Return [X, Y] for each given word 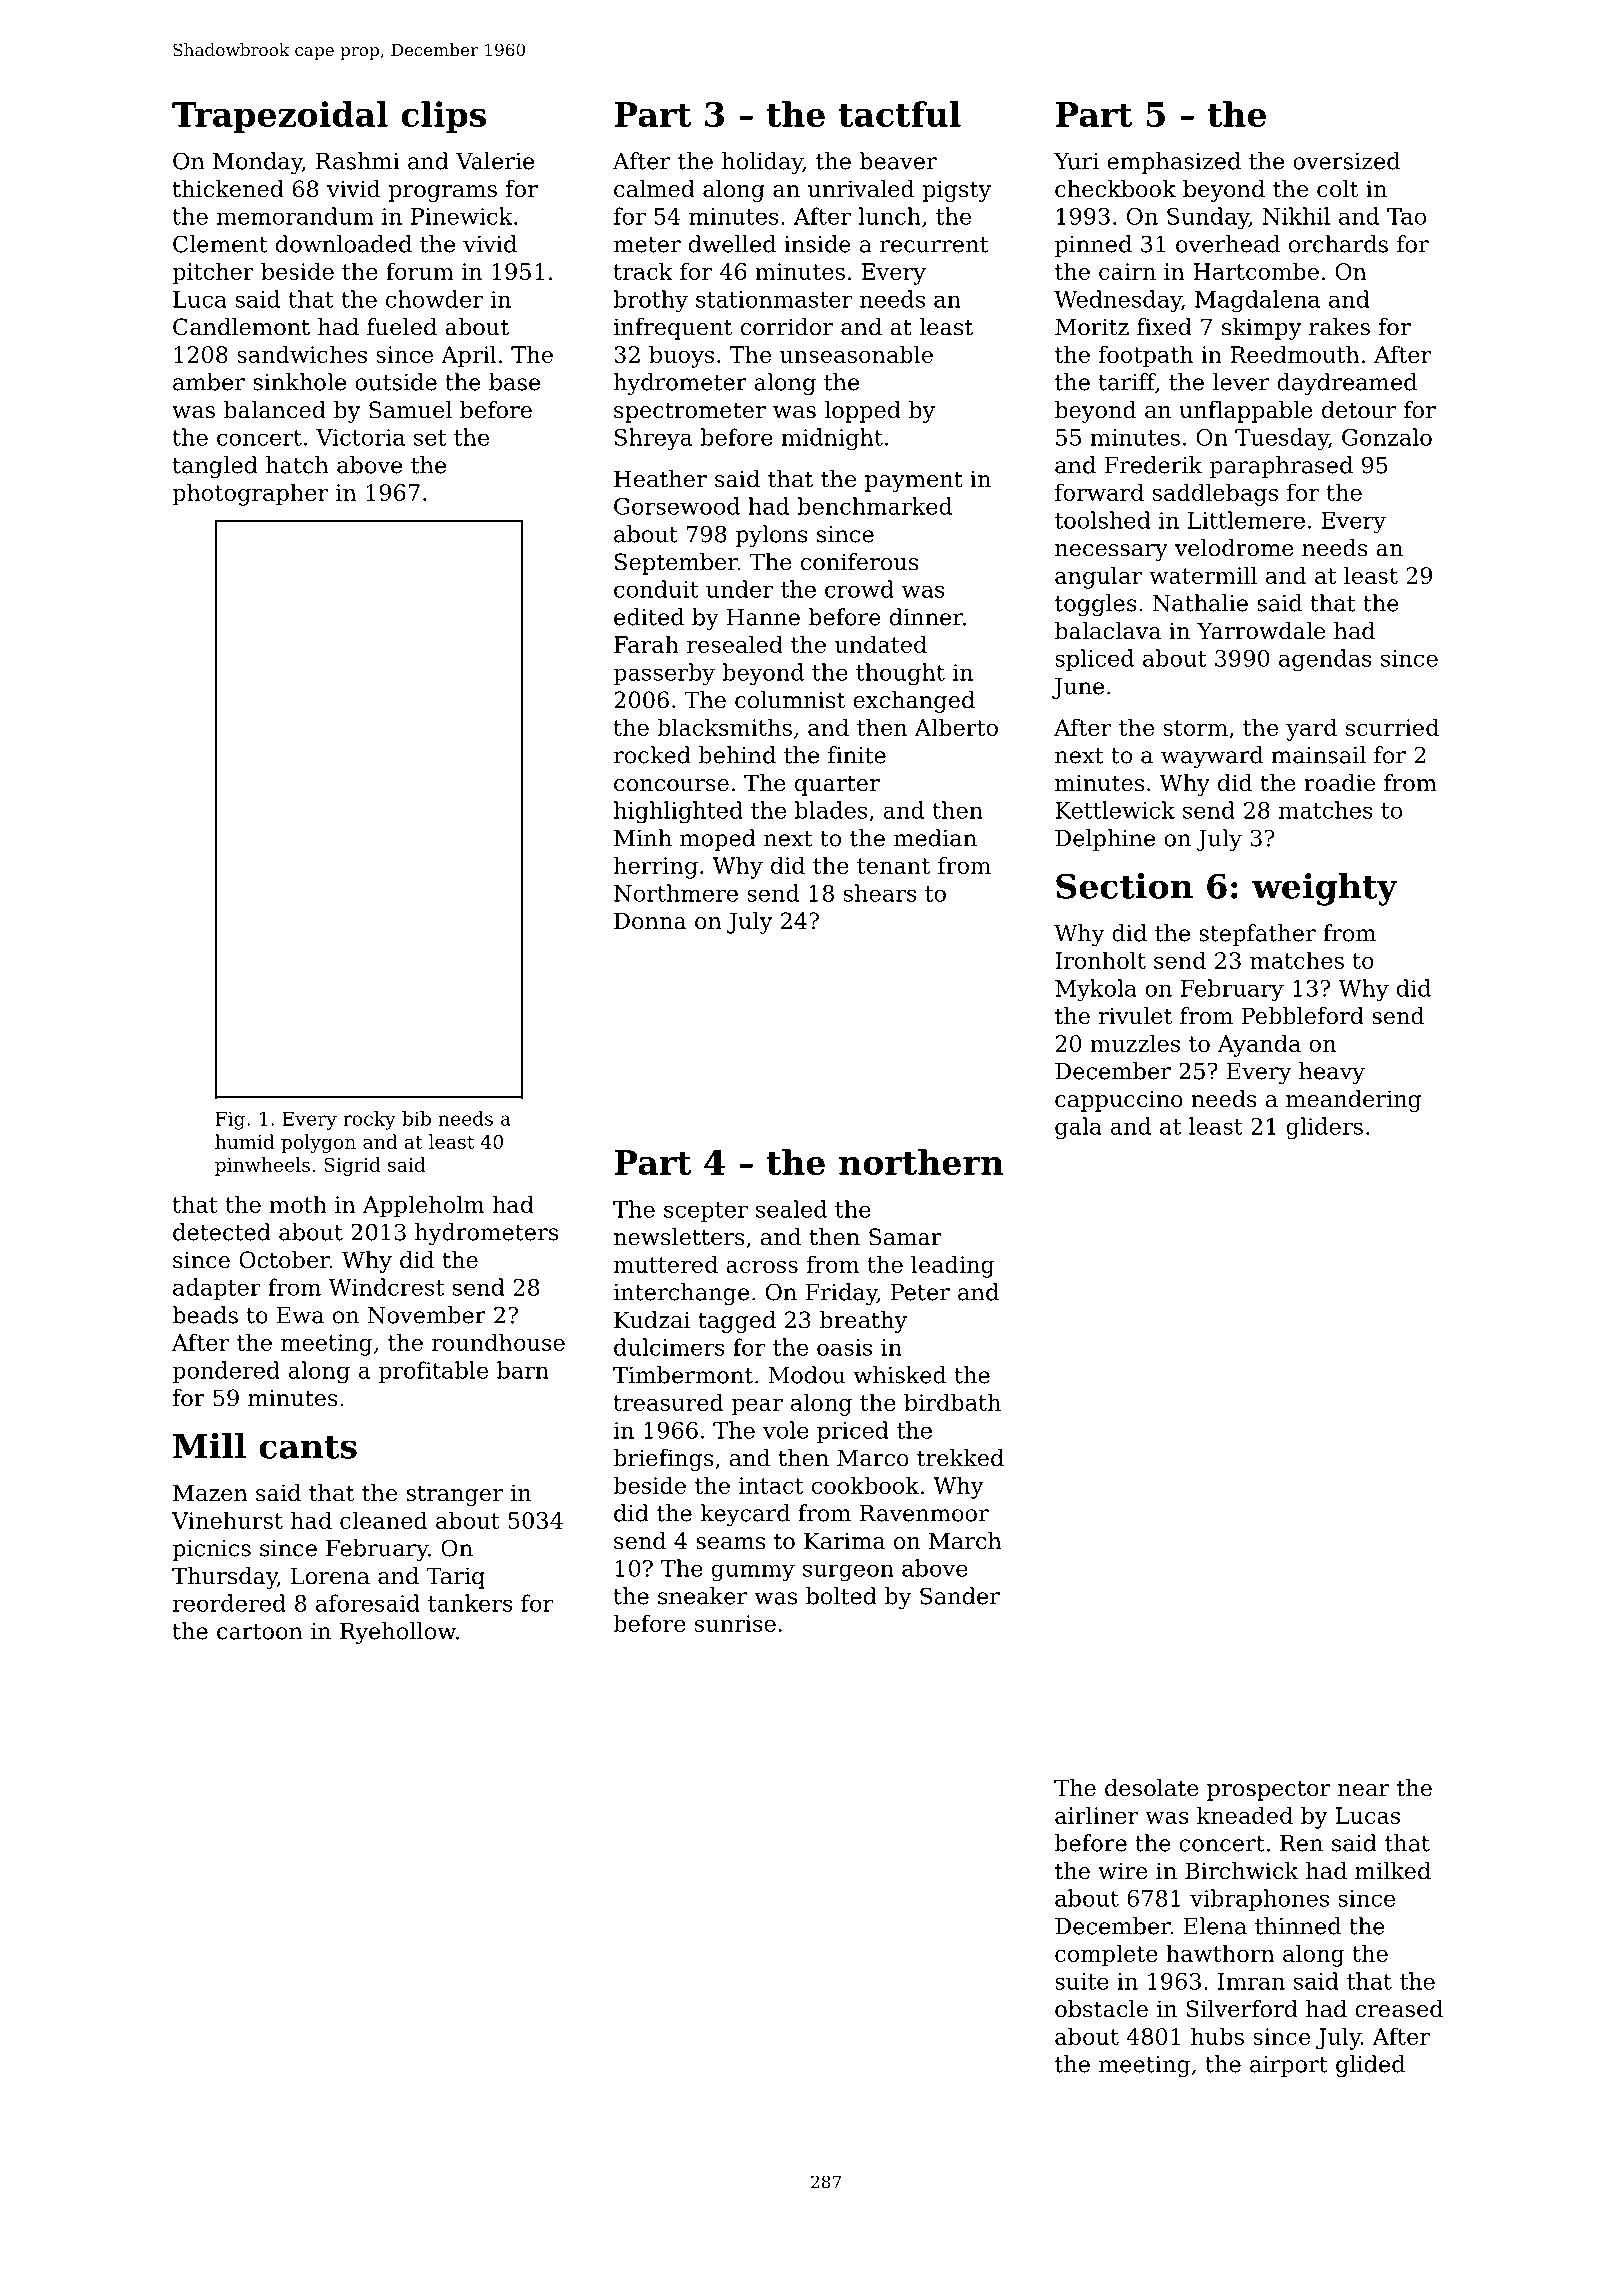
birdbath [952, 1402]
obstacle [1101, 2009]
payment [914, 481]
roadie [1339, 783]
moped [718, 840]
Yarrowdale [1261, 631]
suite [1082, 1981]
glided [1370, 2066]
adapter [217, 1289]
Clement [220, 244]
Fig [230, 1120]
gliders [1324, 1128]
